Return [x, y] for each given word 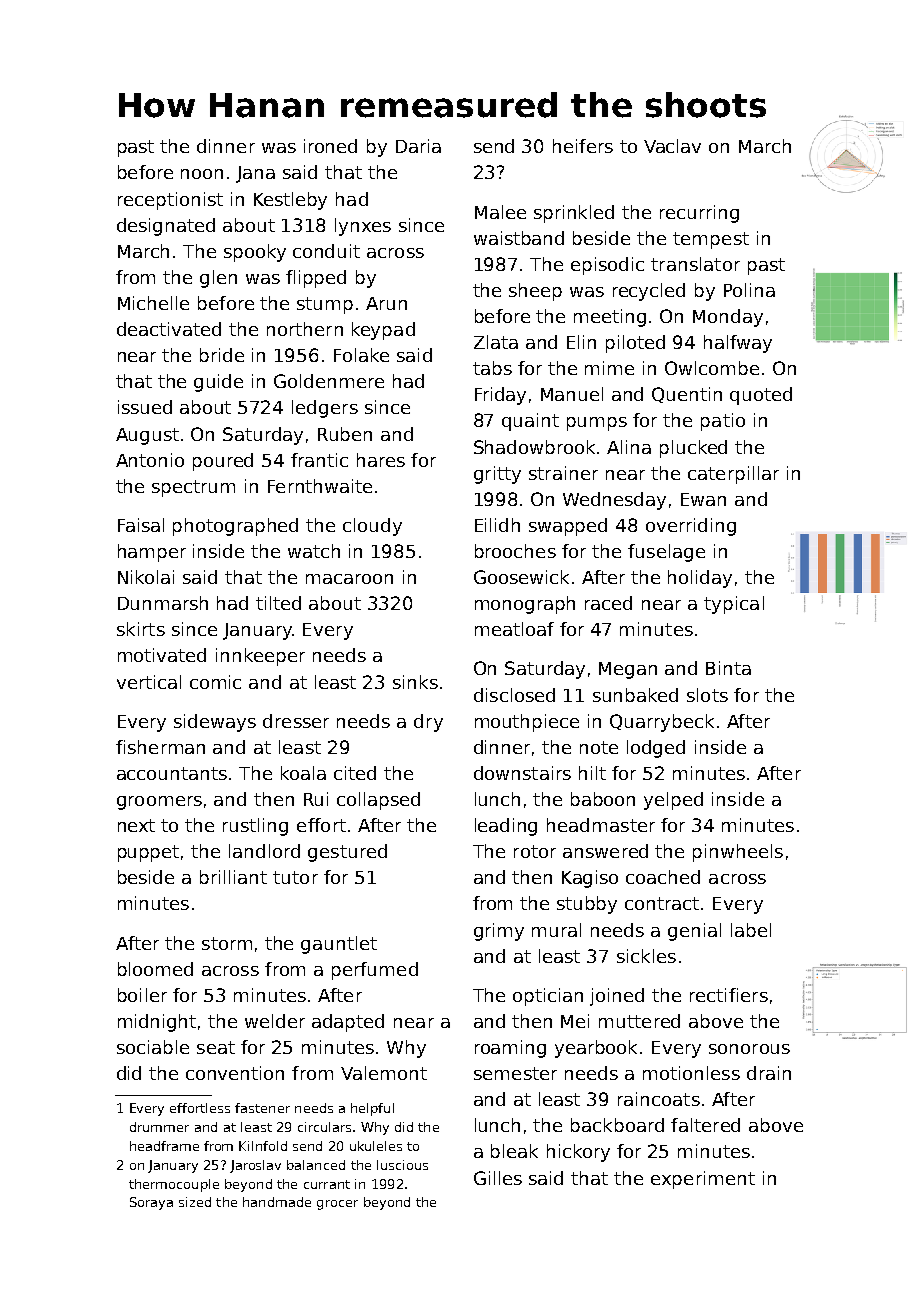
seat [216, 1047]
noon [202, 174]
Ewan [703, 499]
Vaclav [672, 146]
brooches [515, 551]
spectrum [193, 488]
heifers [583, 146]
